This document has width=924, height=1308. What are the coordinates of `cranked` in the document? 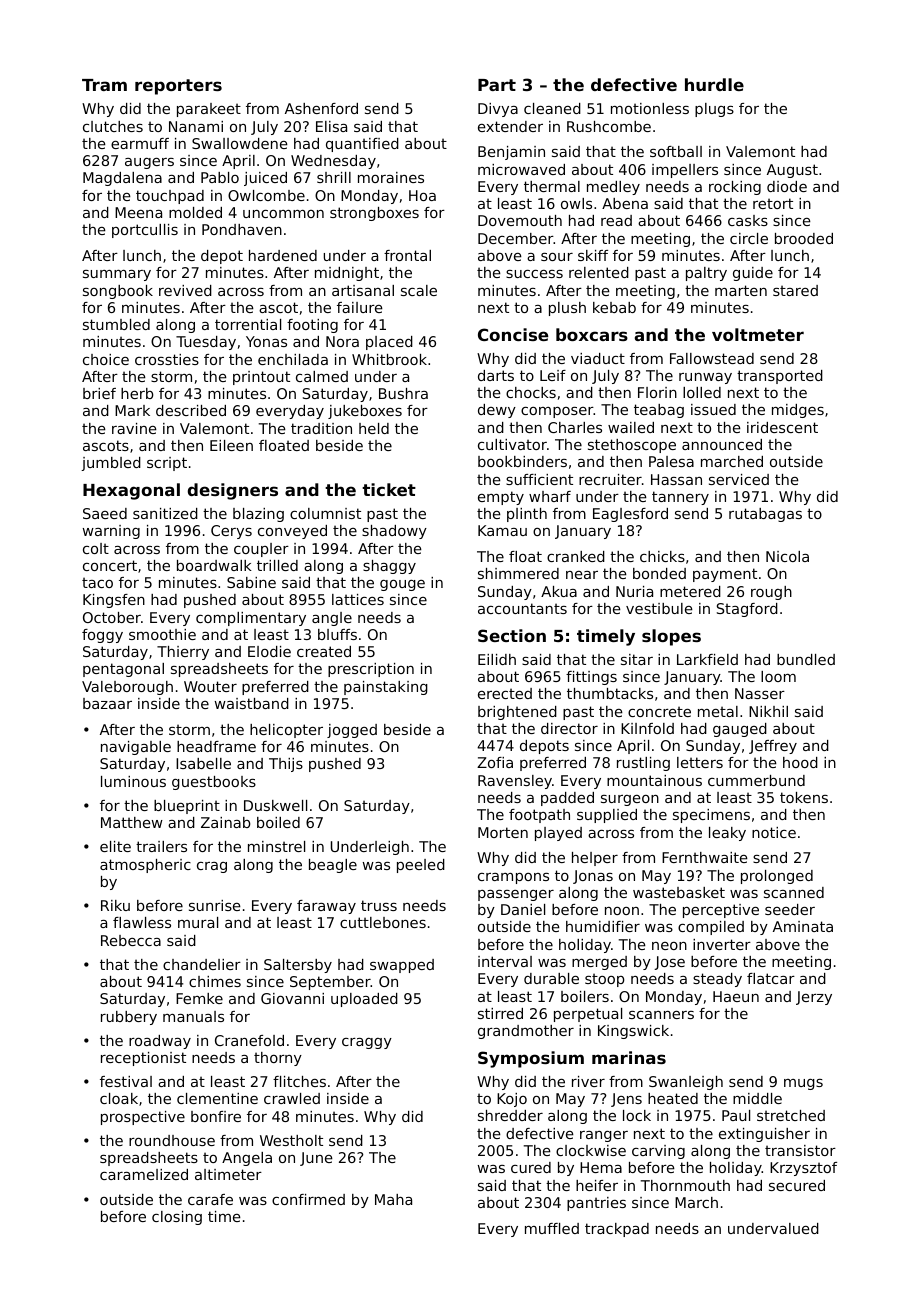 It's located at (576, 556).
